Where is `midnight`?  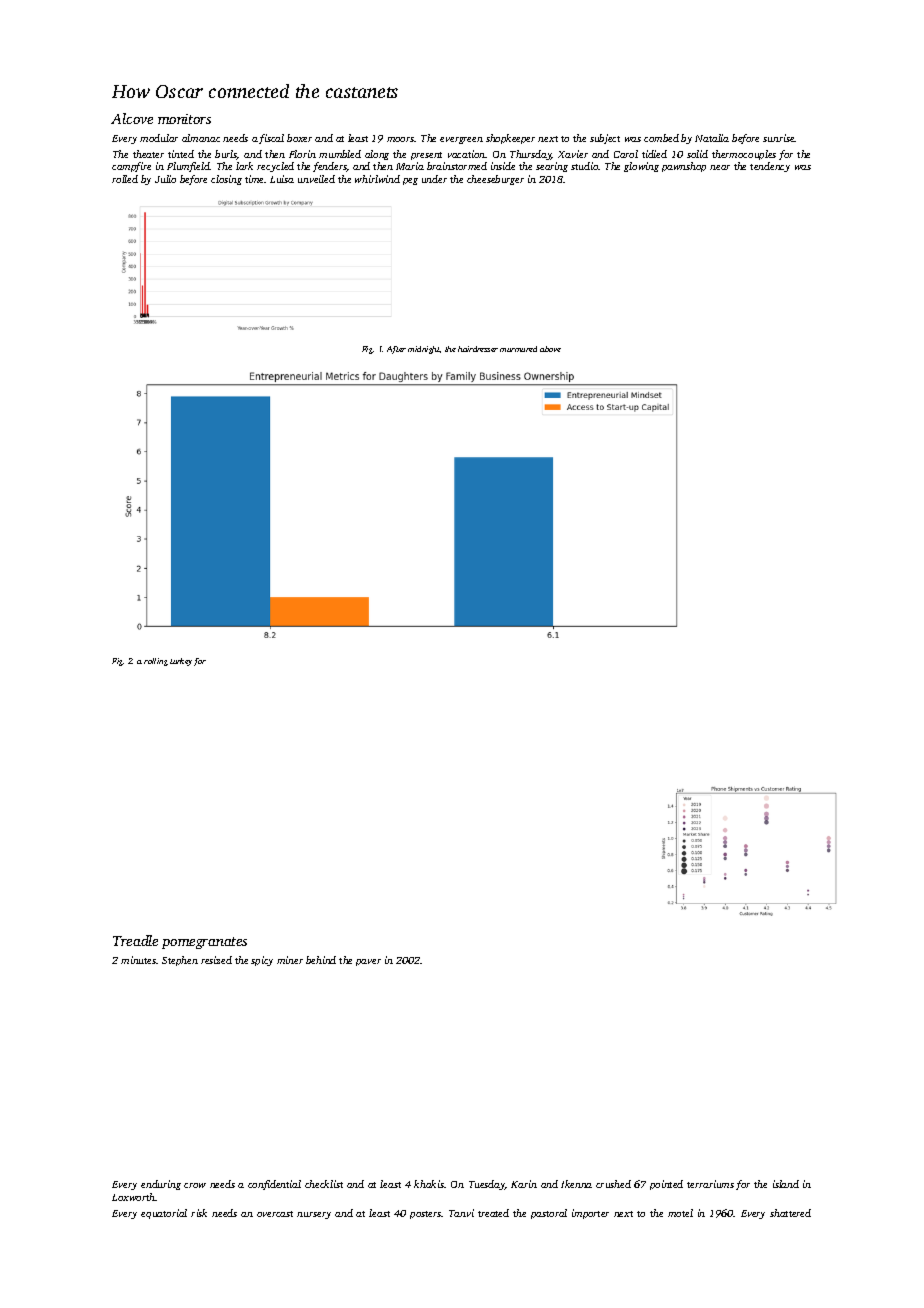
midnight is located at coordinates (424, 350).
